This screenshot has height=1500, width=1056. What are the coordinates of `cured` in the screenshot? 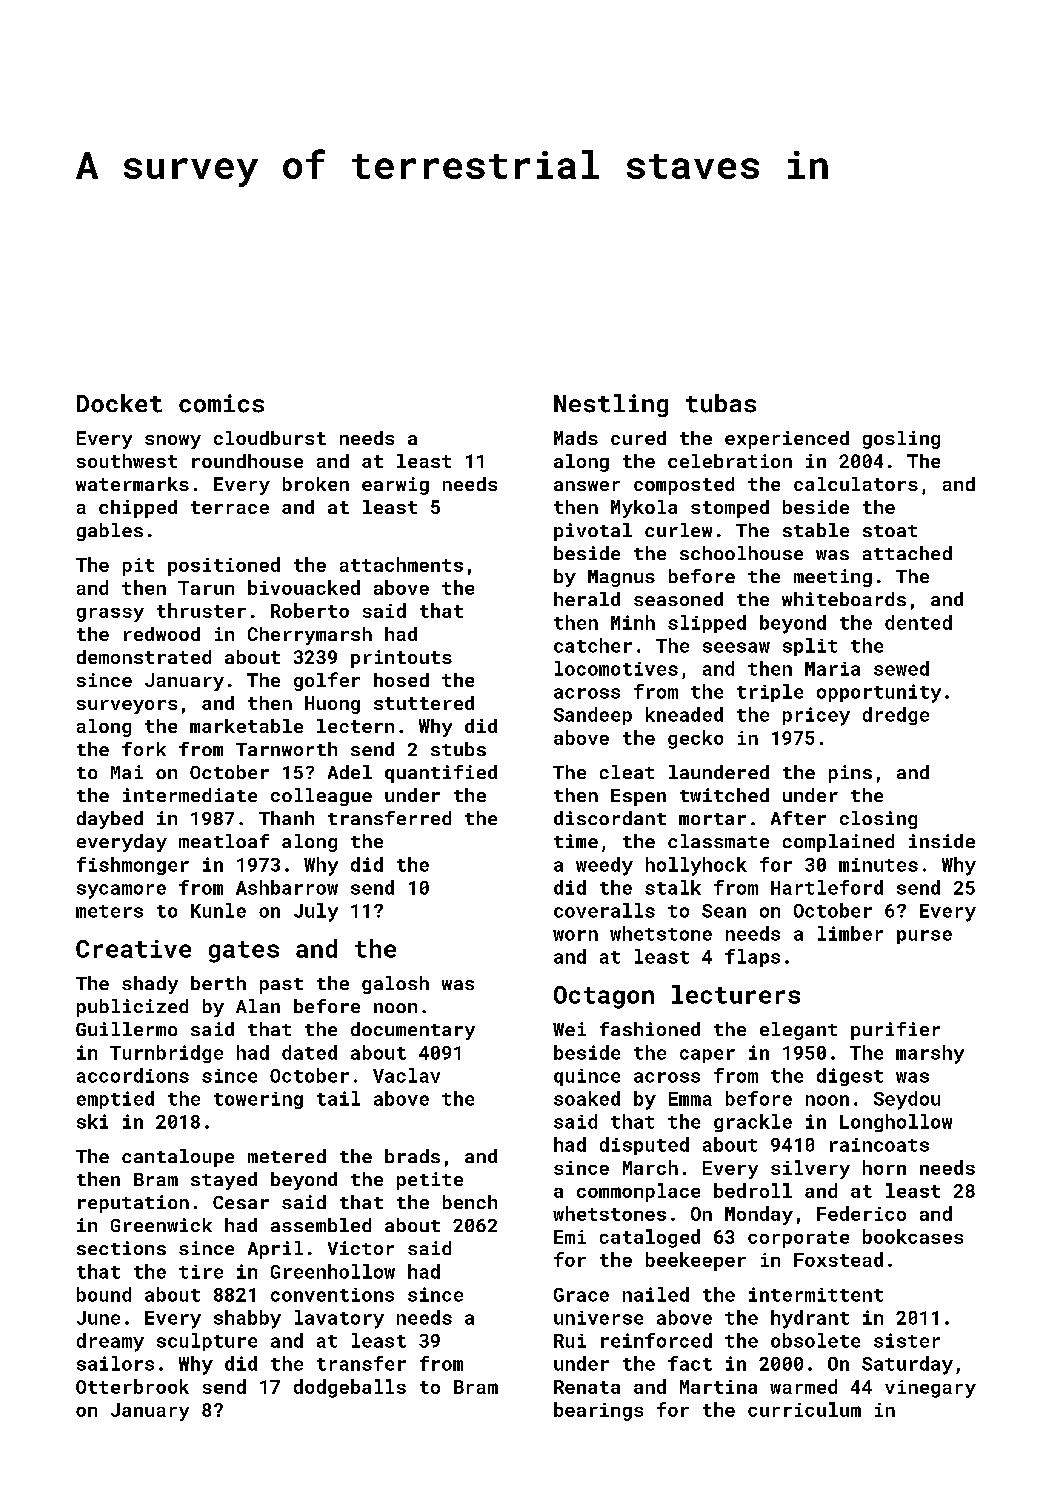 It's located at (638, 438).
